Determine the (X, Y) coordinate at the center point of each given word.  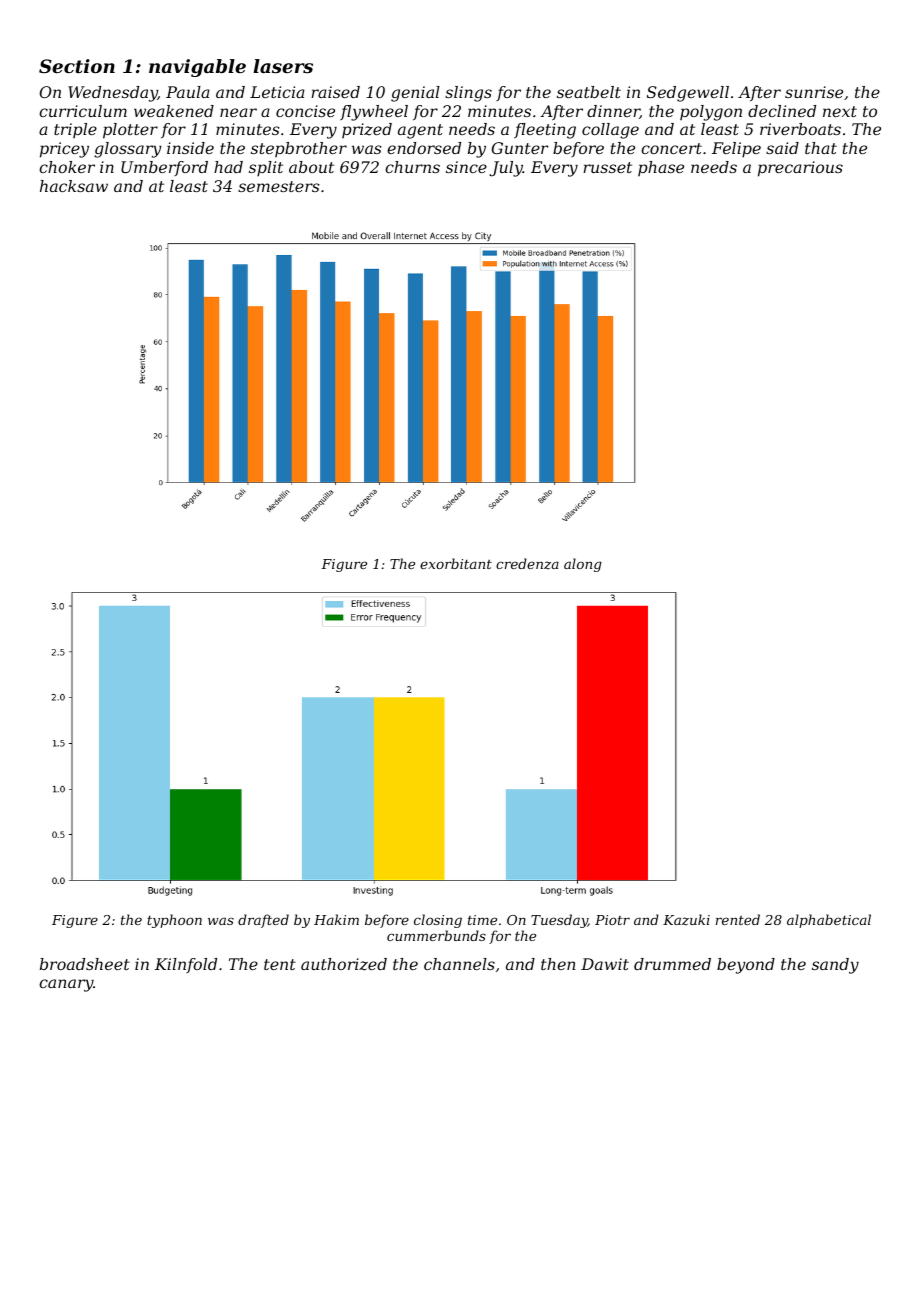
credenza (527, 564)
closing (438, 921)
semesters (279, 186)
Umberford (164, 168)
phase (661, 168)
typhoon (174, 921)
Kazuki (686, 919)
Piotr (612, 920)
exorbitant (456, 563)
